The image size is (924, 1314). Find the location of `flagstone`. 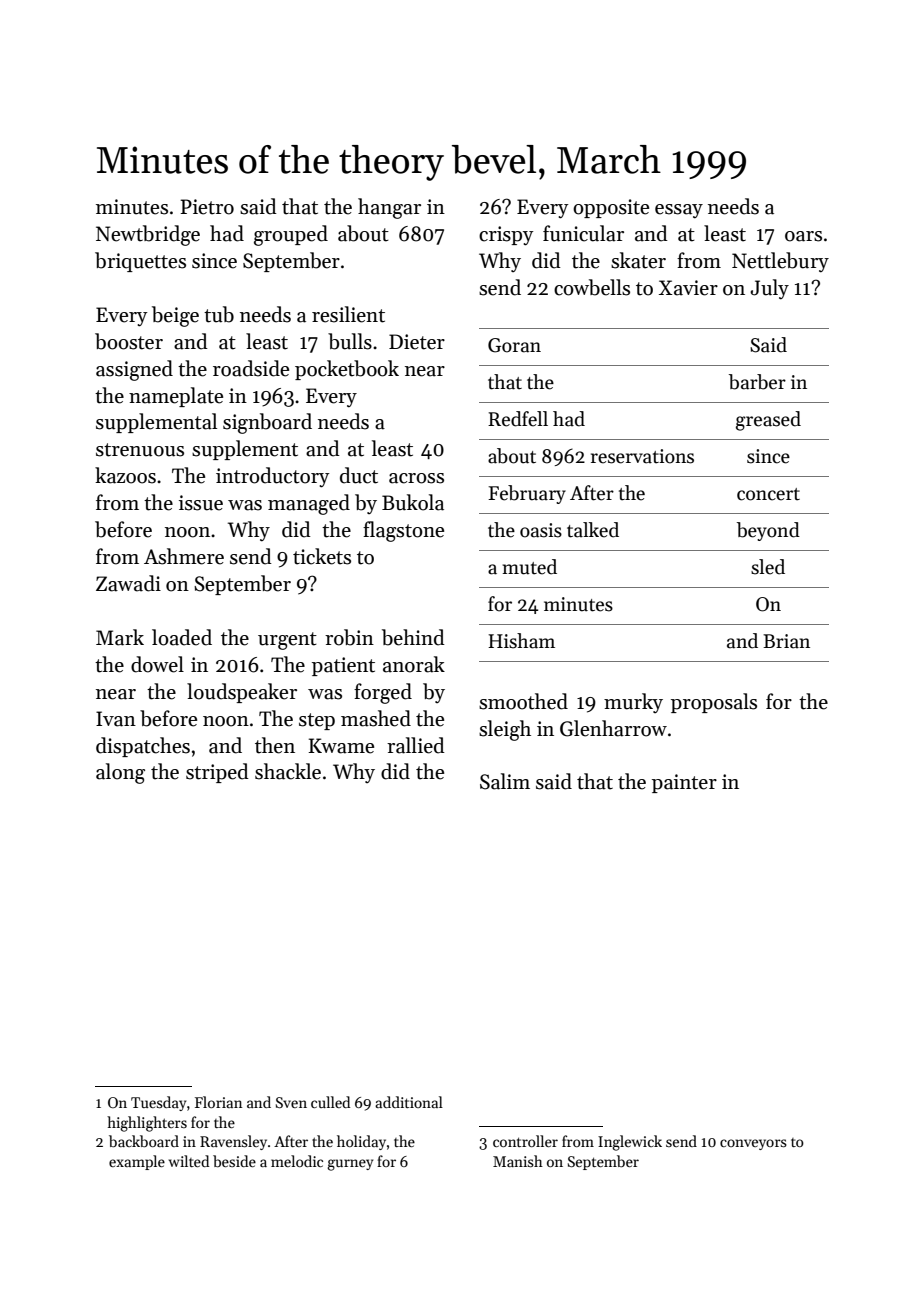

flagstone is located at coordinates (403, 531).
